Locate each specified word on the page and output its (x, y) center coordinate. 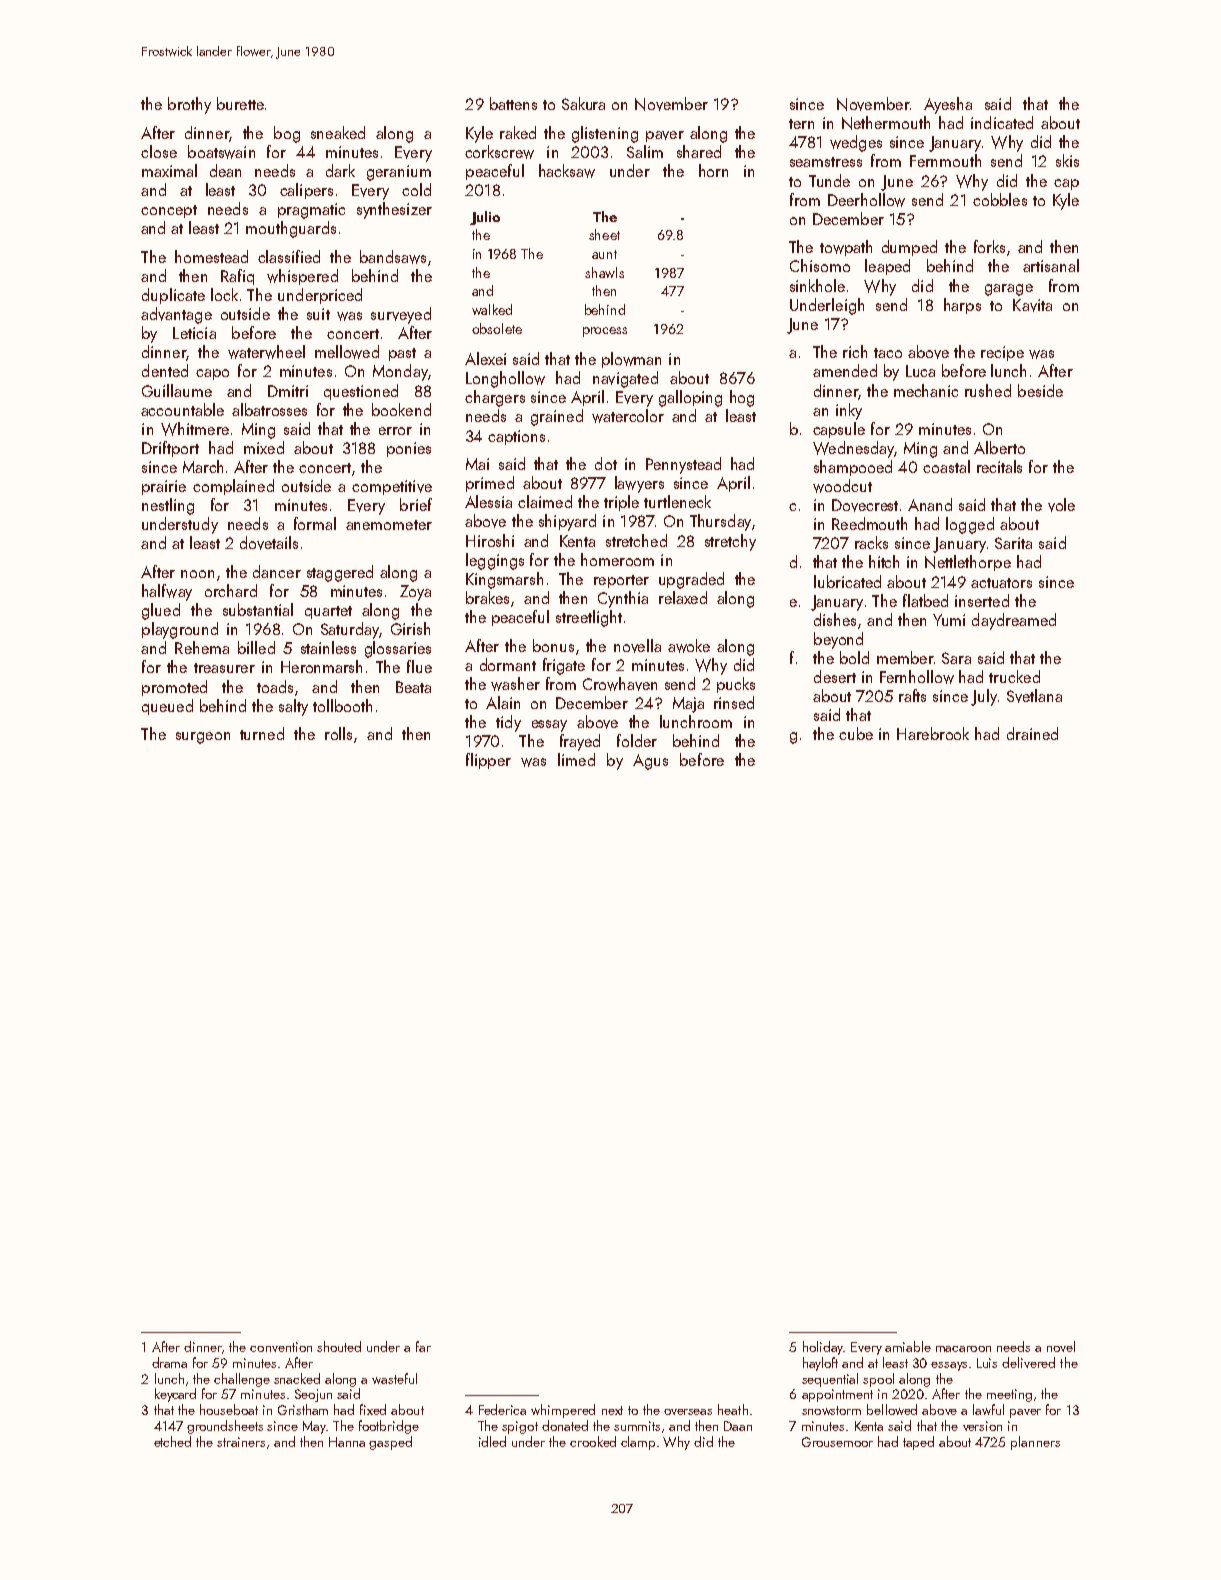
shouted (339, 1346)
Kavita (1032, 305)
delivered (1028, 1362)
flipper (488, 761)
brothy (189, 105)
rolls (338, 733)
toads (275, 686)
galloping (690, 398)
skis (1067, 160)
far (423, 1346)
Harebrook (933, 733)
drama (169, 1362)
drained (1032, 733)
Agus (650, 762)
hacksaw (567, 171)
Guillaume (177, 390)
